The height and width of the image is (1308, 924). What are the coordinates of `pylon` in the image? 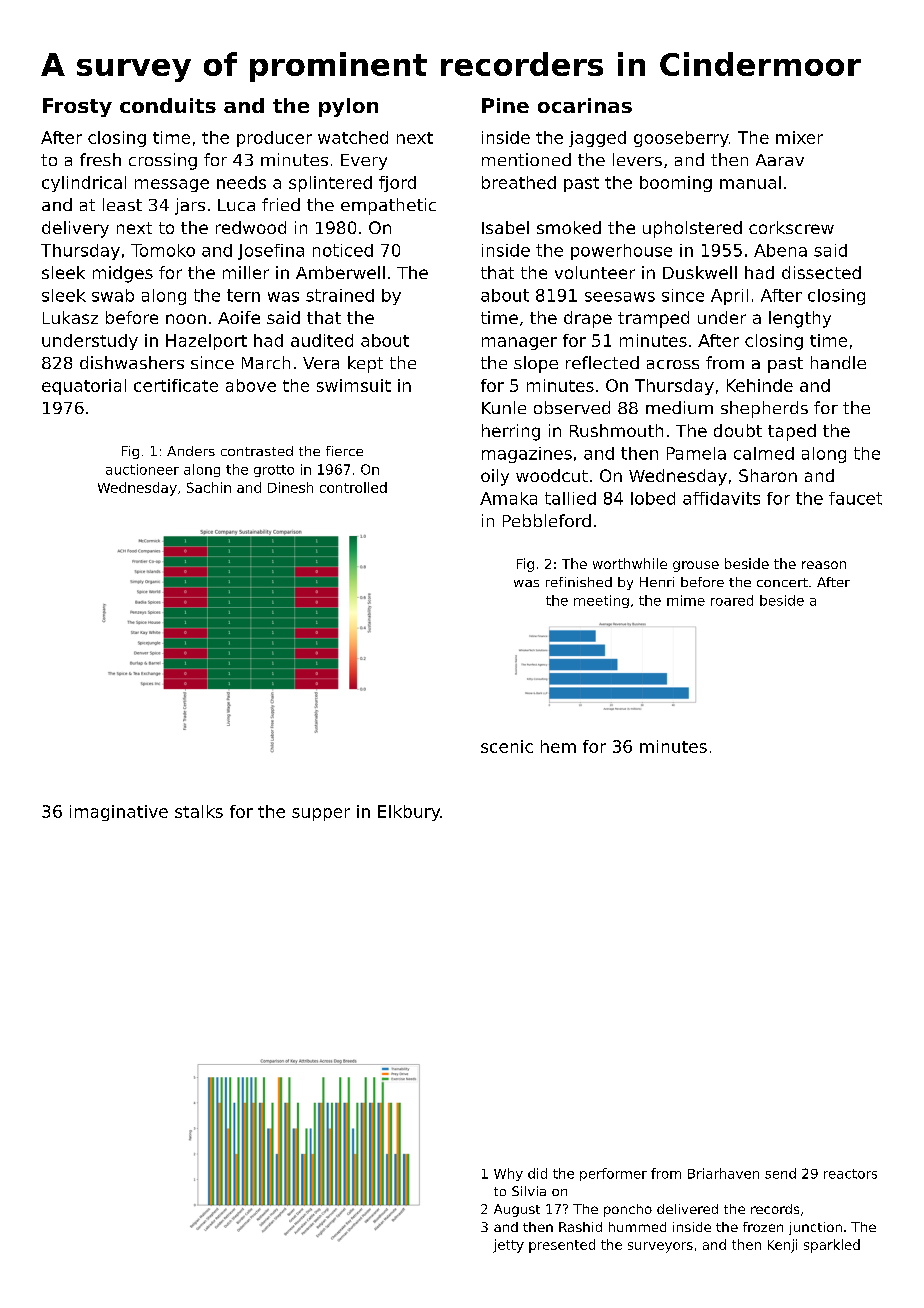 It's located at (348, 107).
